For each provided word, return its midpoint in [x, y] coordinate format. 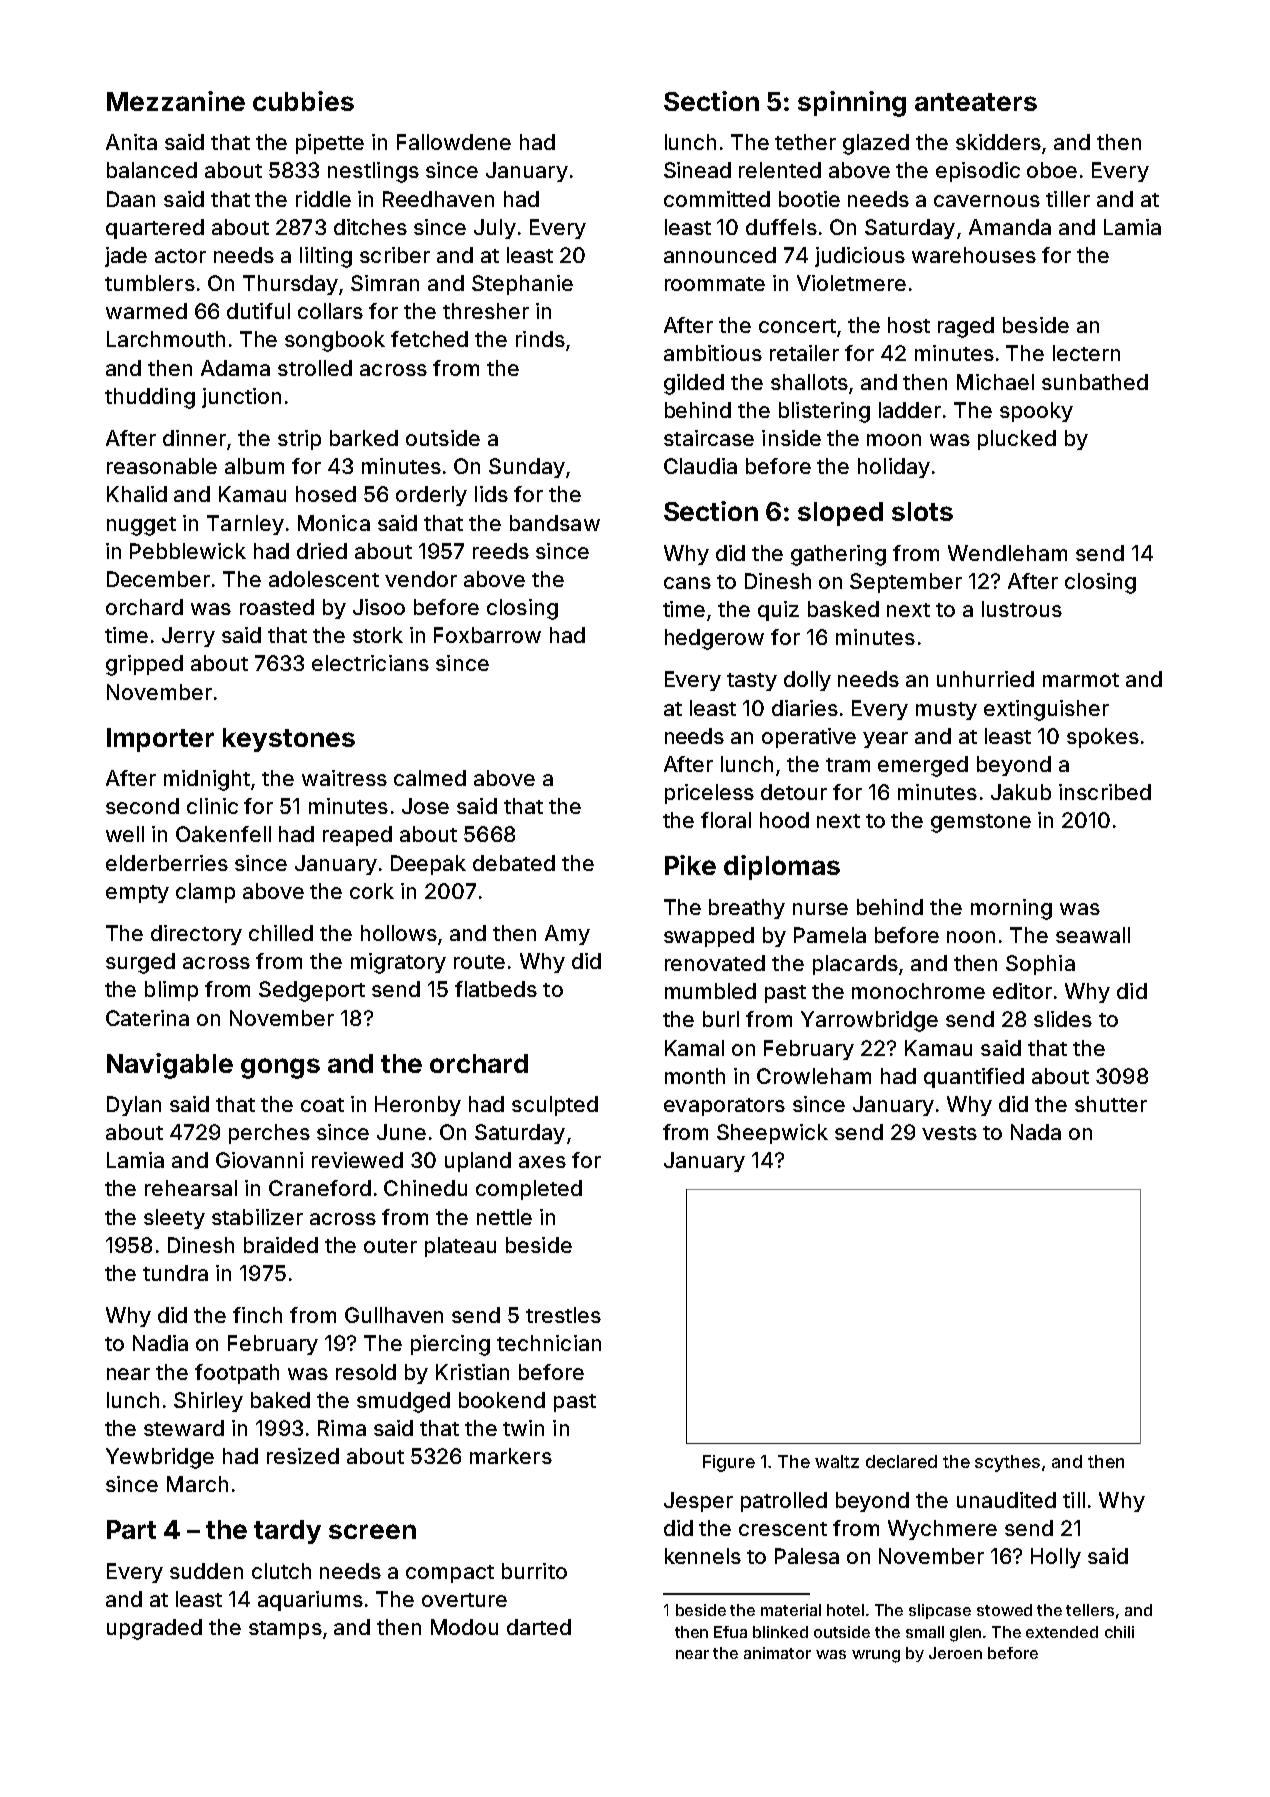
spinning [852, 104]
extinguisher [1046, 710]
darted [539, 1627]
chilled [281, 933]
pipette [330, 144]
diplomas [782, 867]
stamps [285, 1630]
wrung [876, 1656]
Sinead [697, 170]
